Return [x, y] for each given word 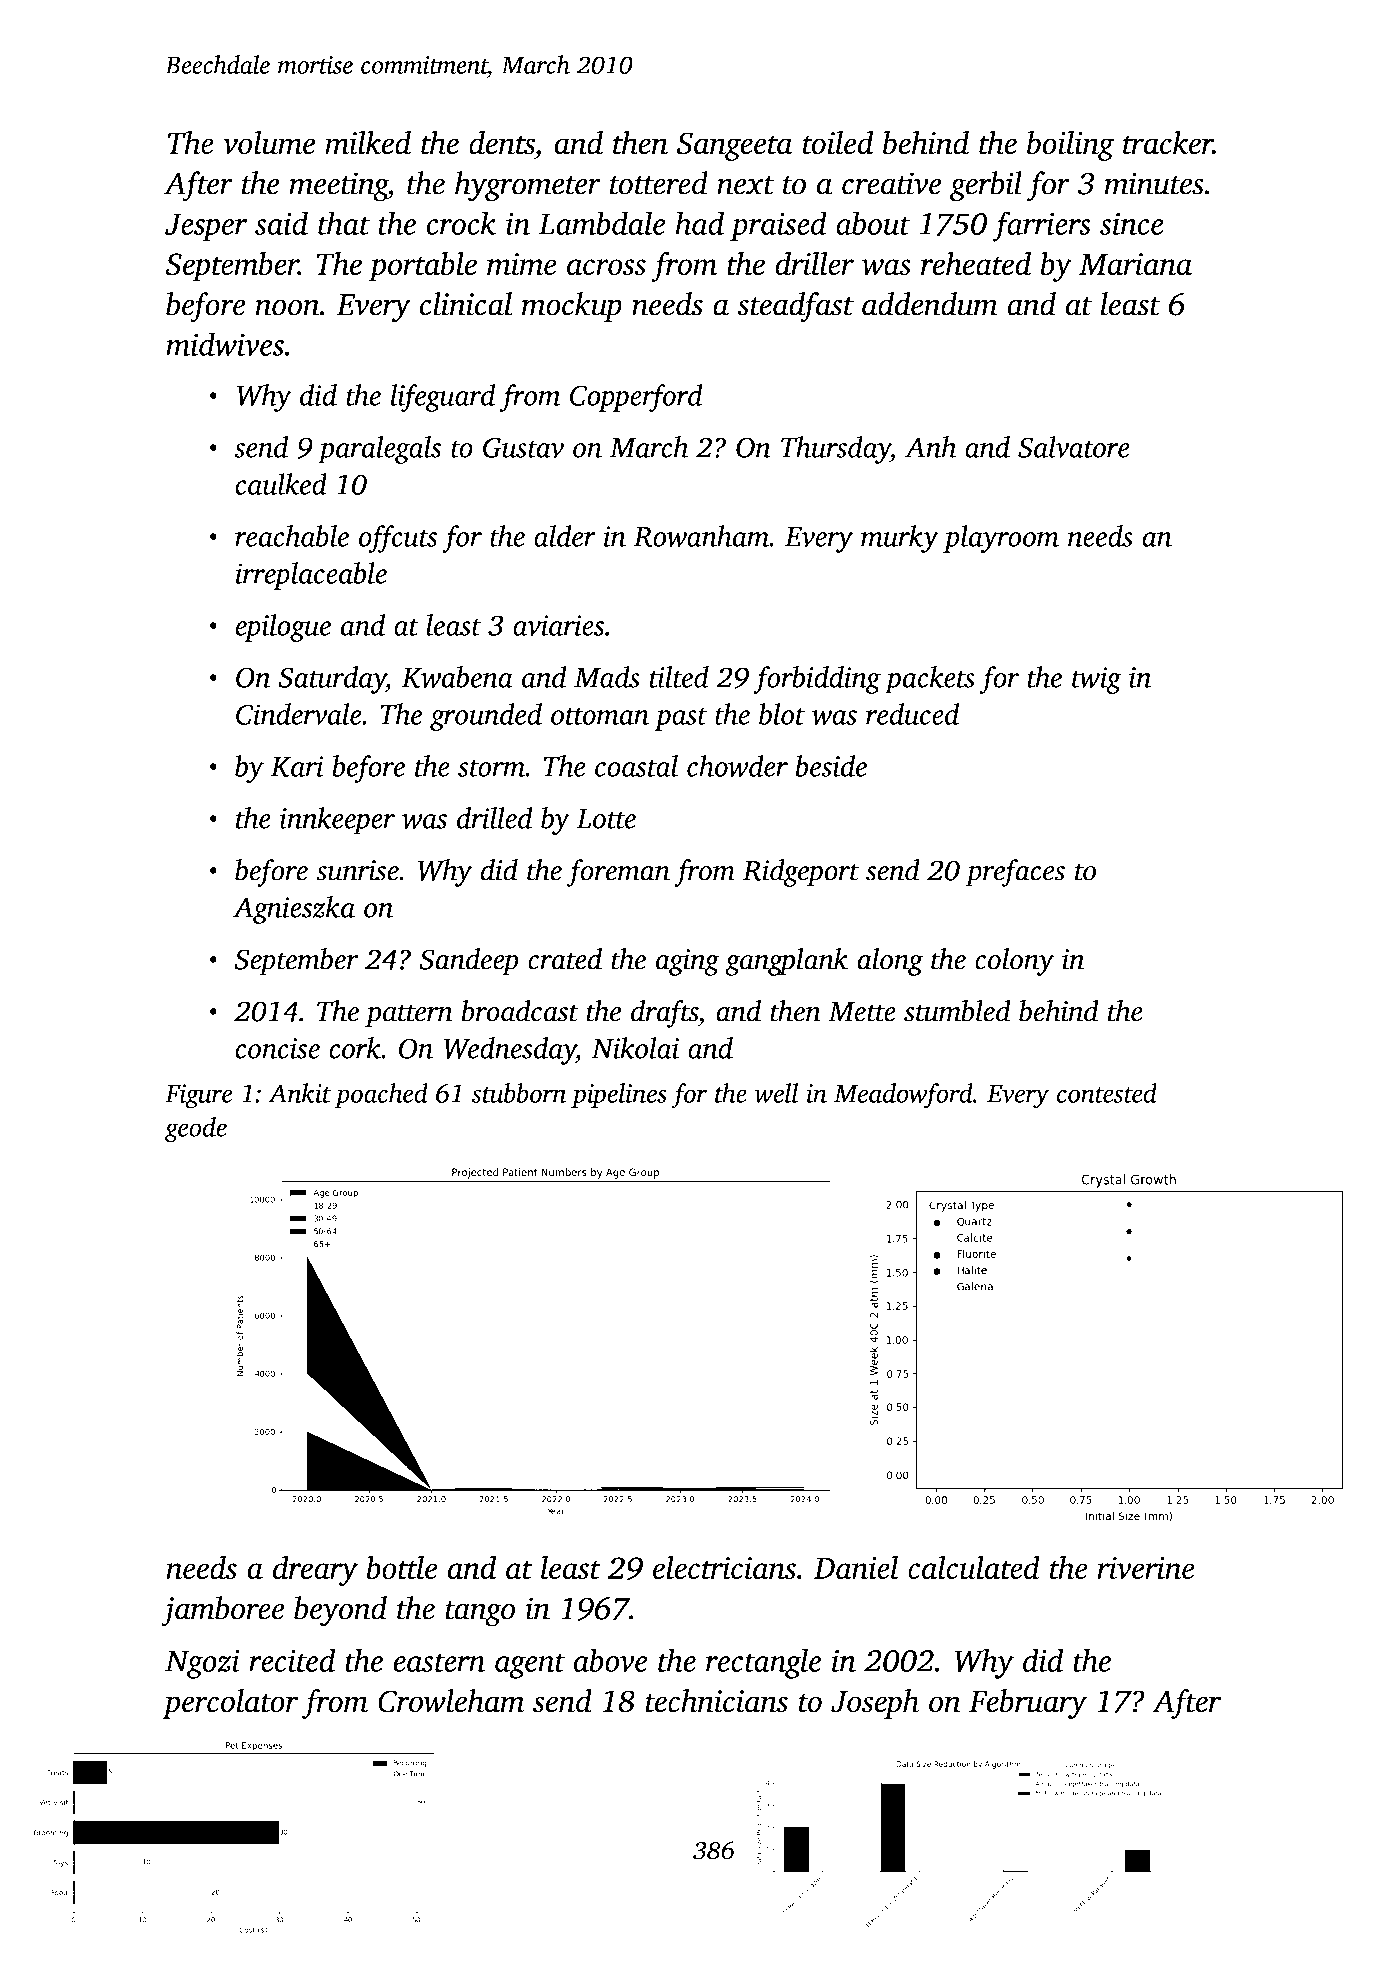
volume [269, 142]
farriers [1041, 226]
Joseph [875, 1704]
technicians [716, 1701]
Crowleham [451, 1701]
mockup [572, 307]
